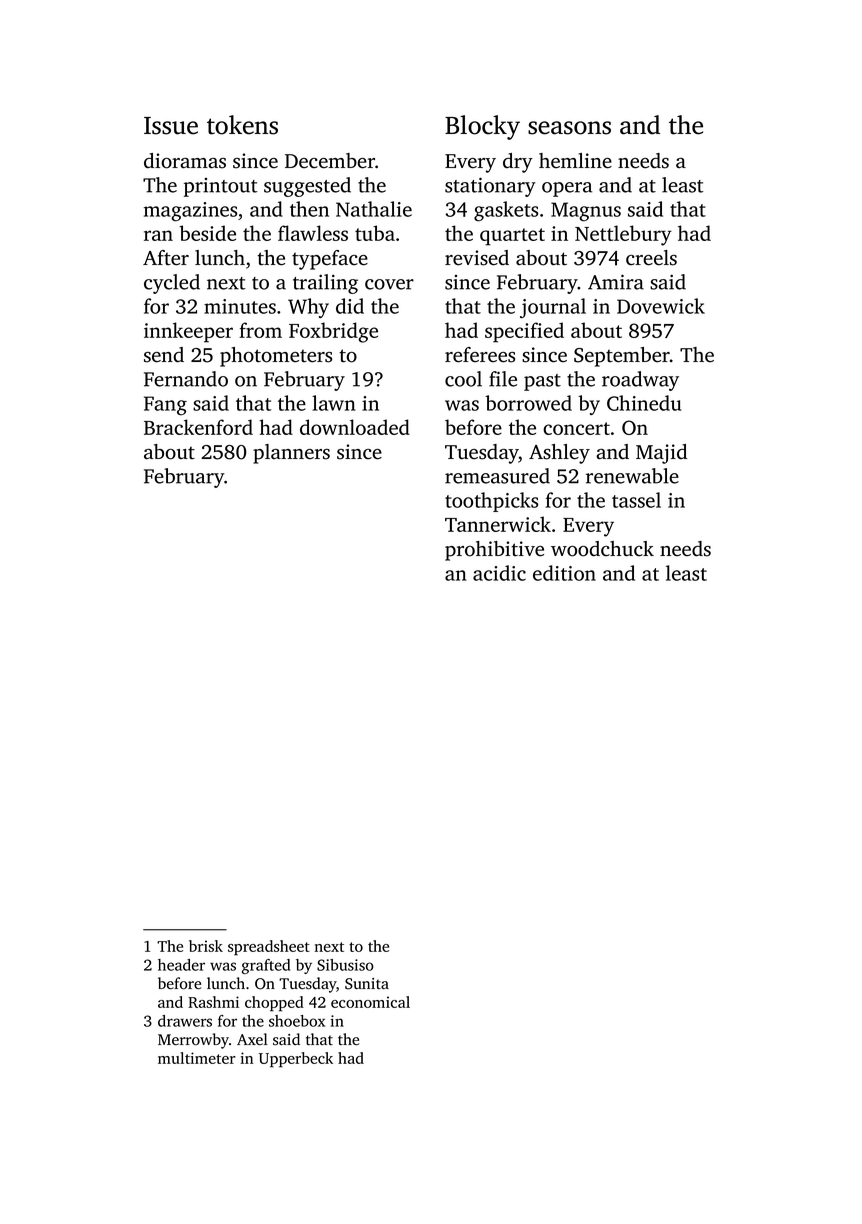  What do you see at coordinates (490, 187) in the screenshot?
I see `stationary` at bounding box center [490, 187].
